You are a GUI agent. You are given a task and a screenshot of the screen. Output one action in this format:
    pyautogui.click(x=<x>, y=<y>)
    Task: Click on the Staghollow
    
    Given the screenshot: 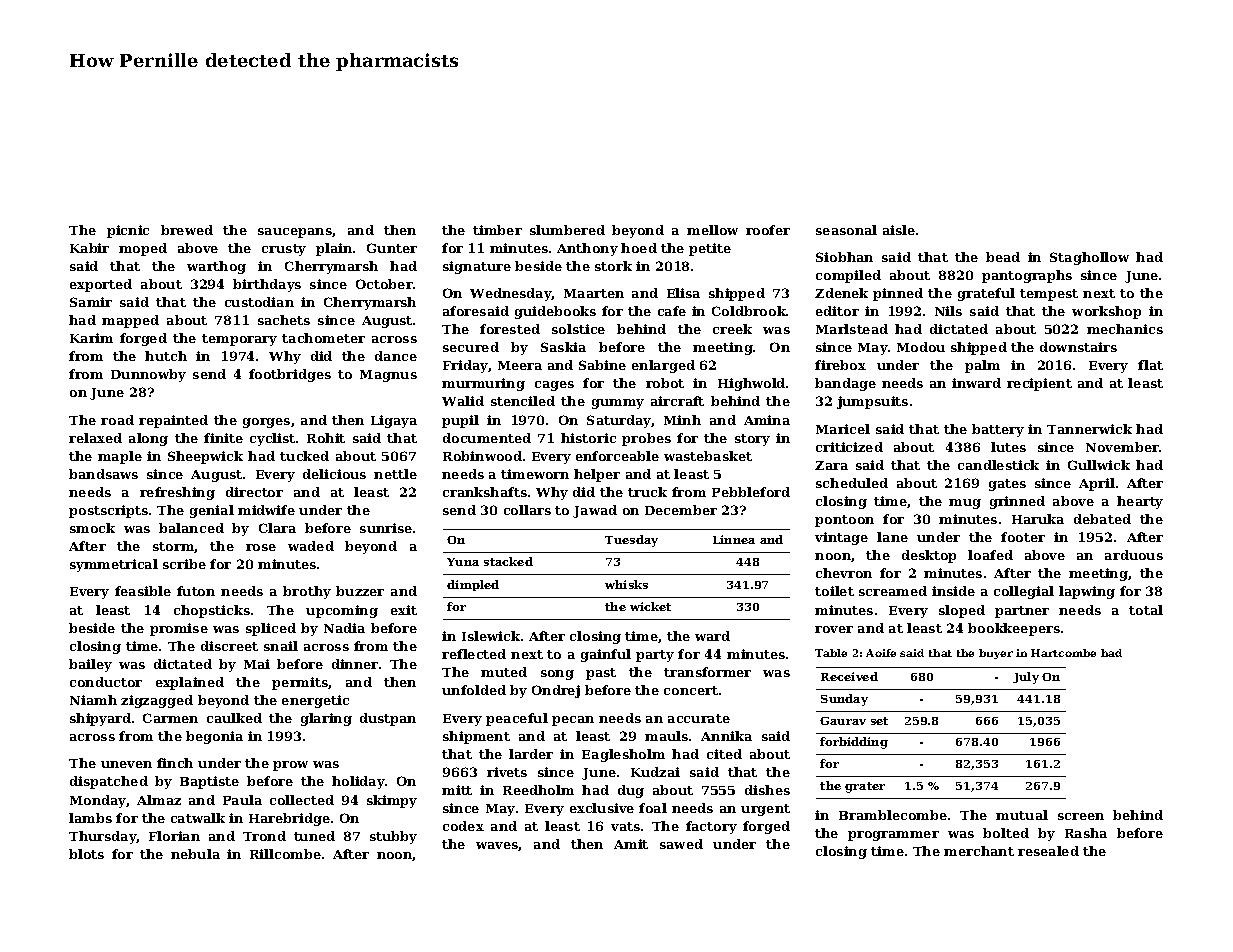 What is the action you would take?
    pyautogui.click(x=1089, y=258)
